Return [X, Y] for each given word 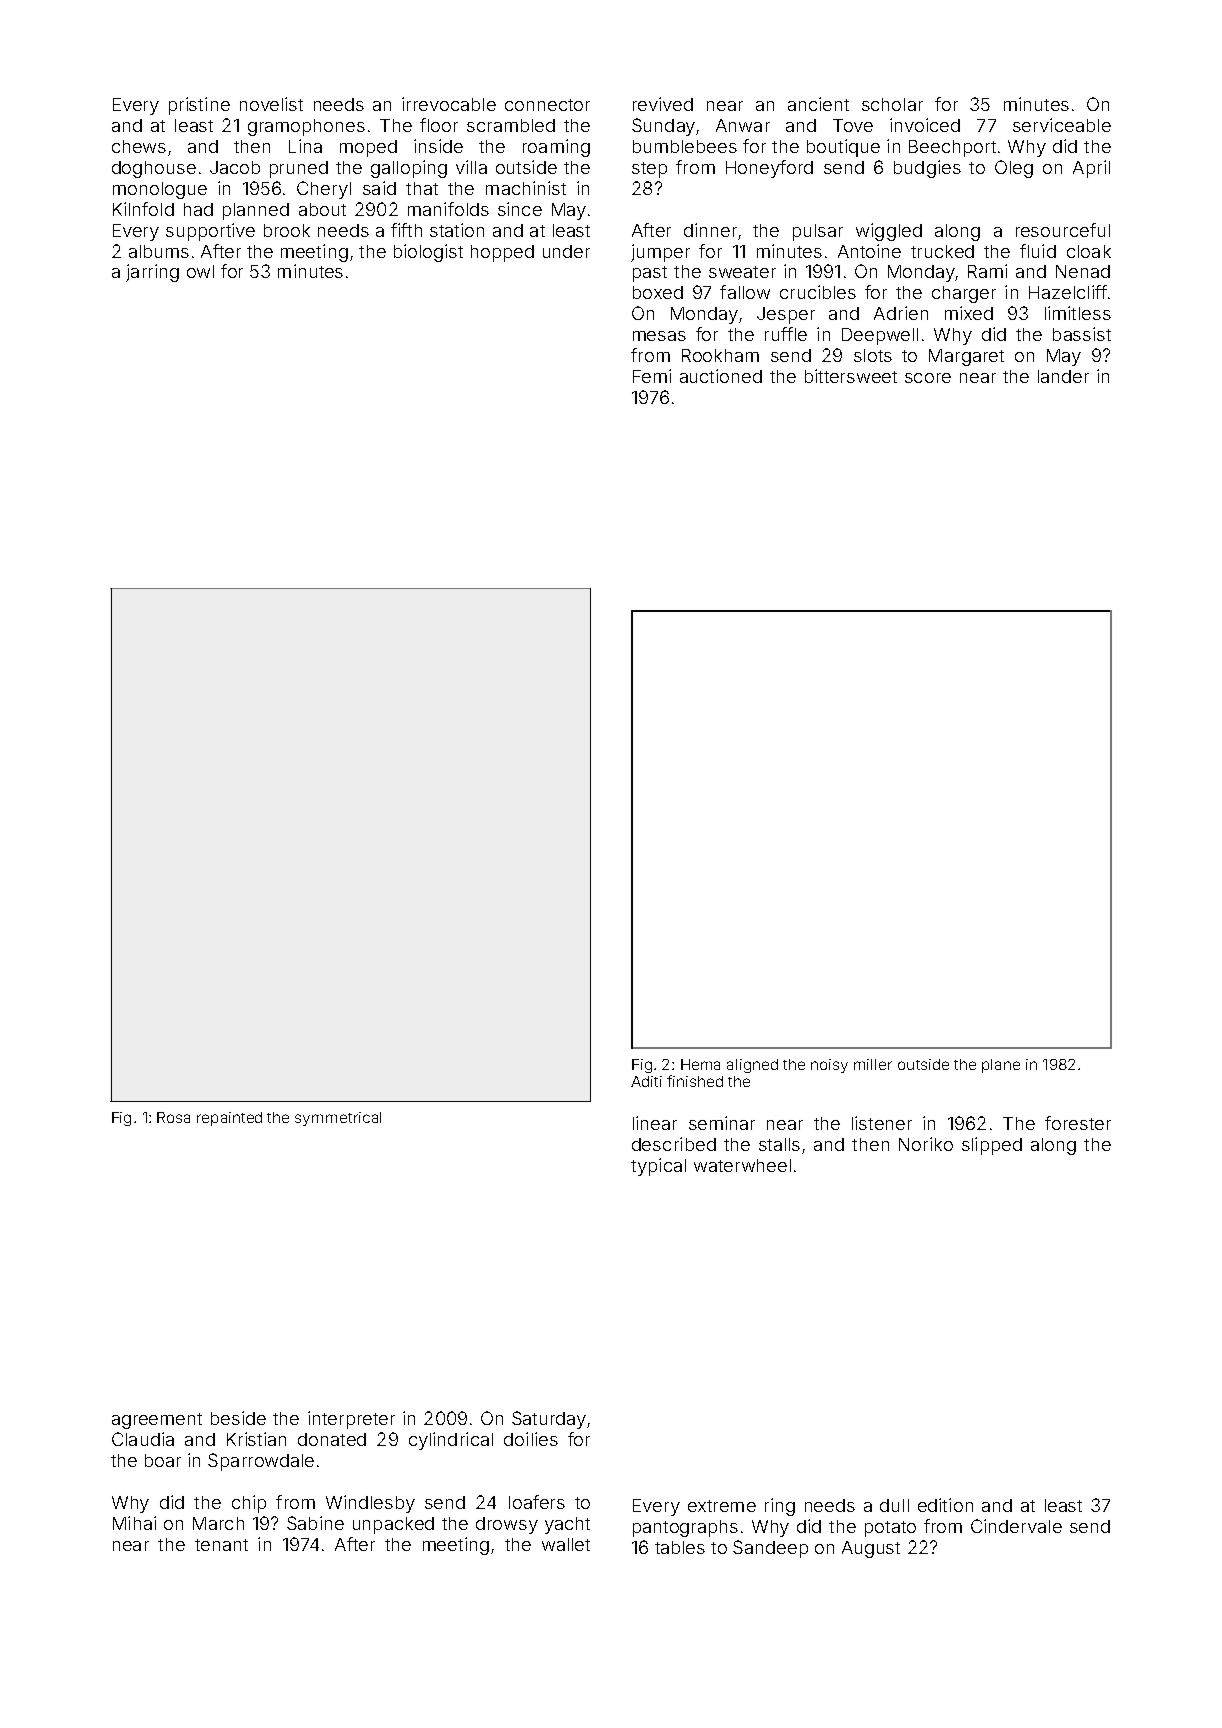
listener [882, 1123]
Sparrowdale [261, 1462]
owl [200, 271]
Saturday [549, 1420]
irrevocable [449, 104]
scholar [892, 104]
